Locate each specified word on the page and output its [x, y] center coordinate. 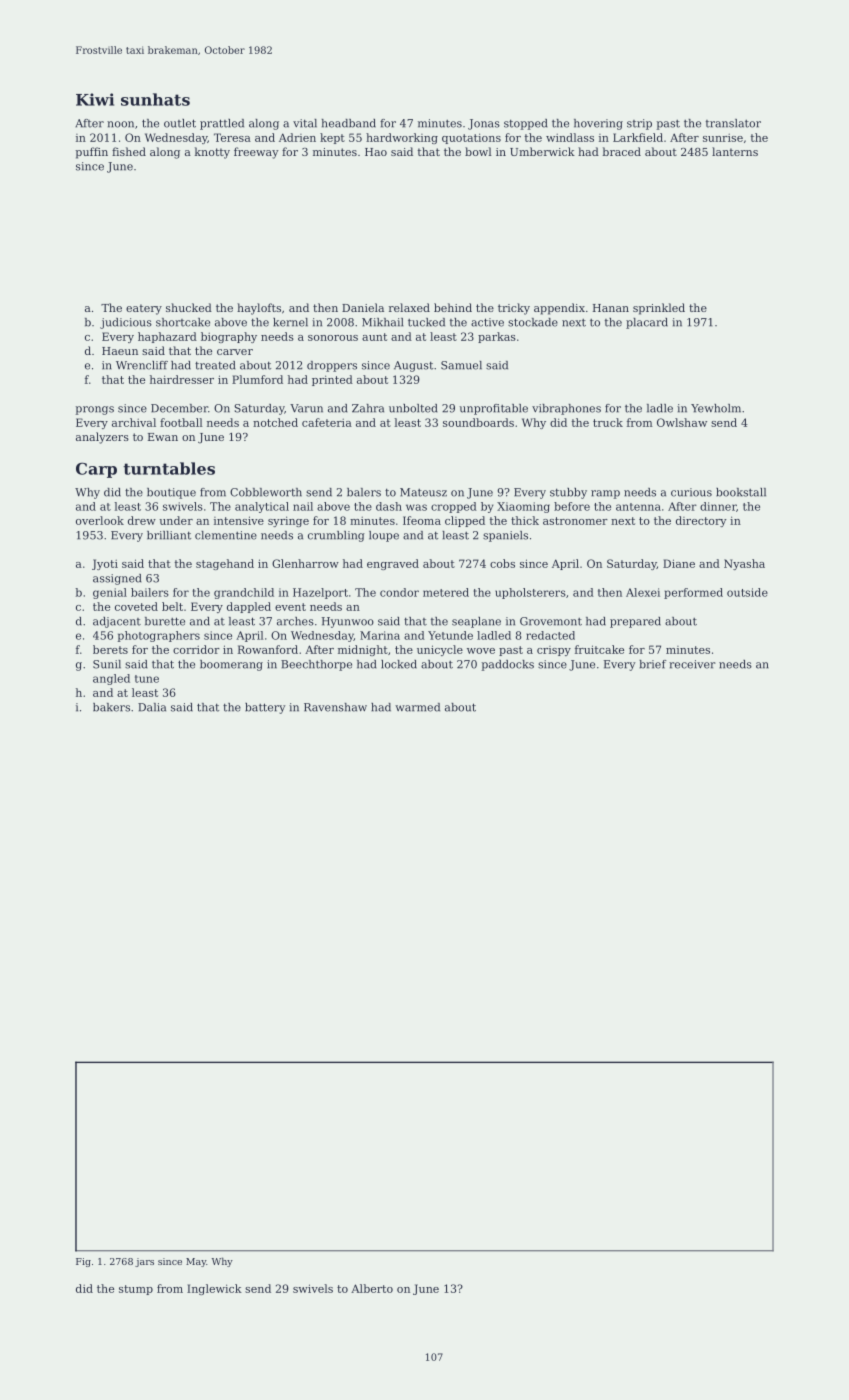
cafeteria [327, 422]
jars [144, 1262]
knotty [212, 153]
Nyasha [744, 564]
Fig [83, 1262]
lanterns [735, 151]
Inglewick [214, 1289]
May [196, 1262]
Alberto [372, 1288]
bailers [150, 592]
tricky [514, 309]
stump [136, 1290]
